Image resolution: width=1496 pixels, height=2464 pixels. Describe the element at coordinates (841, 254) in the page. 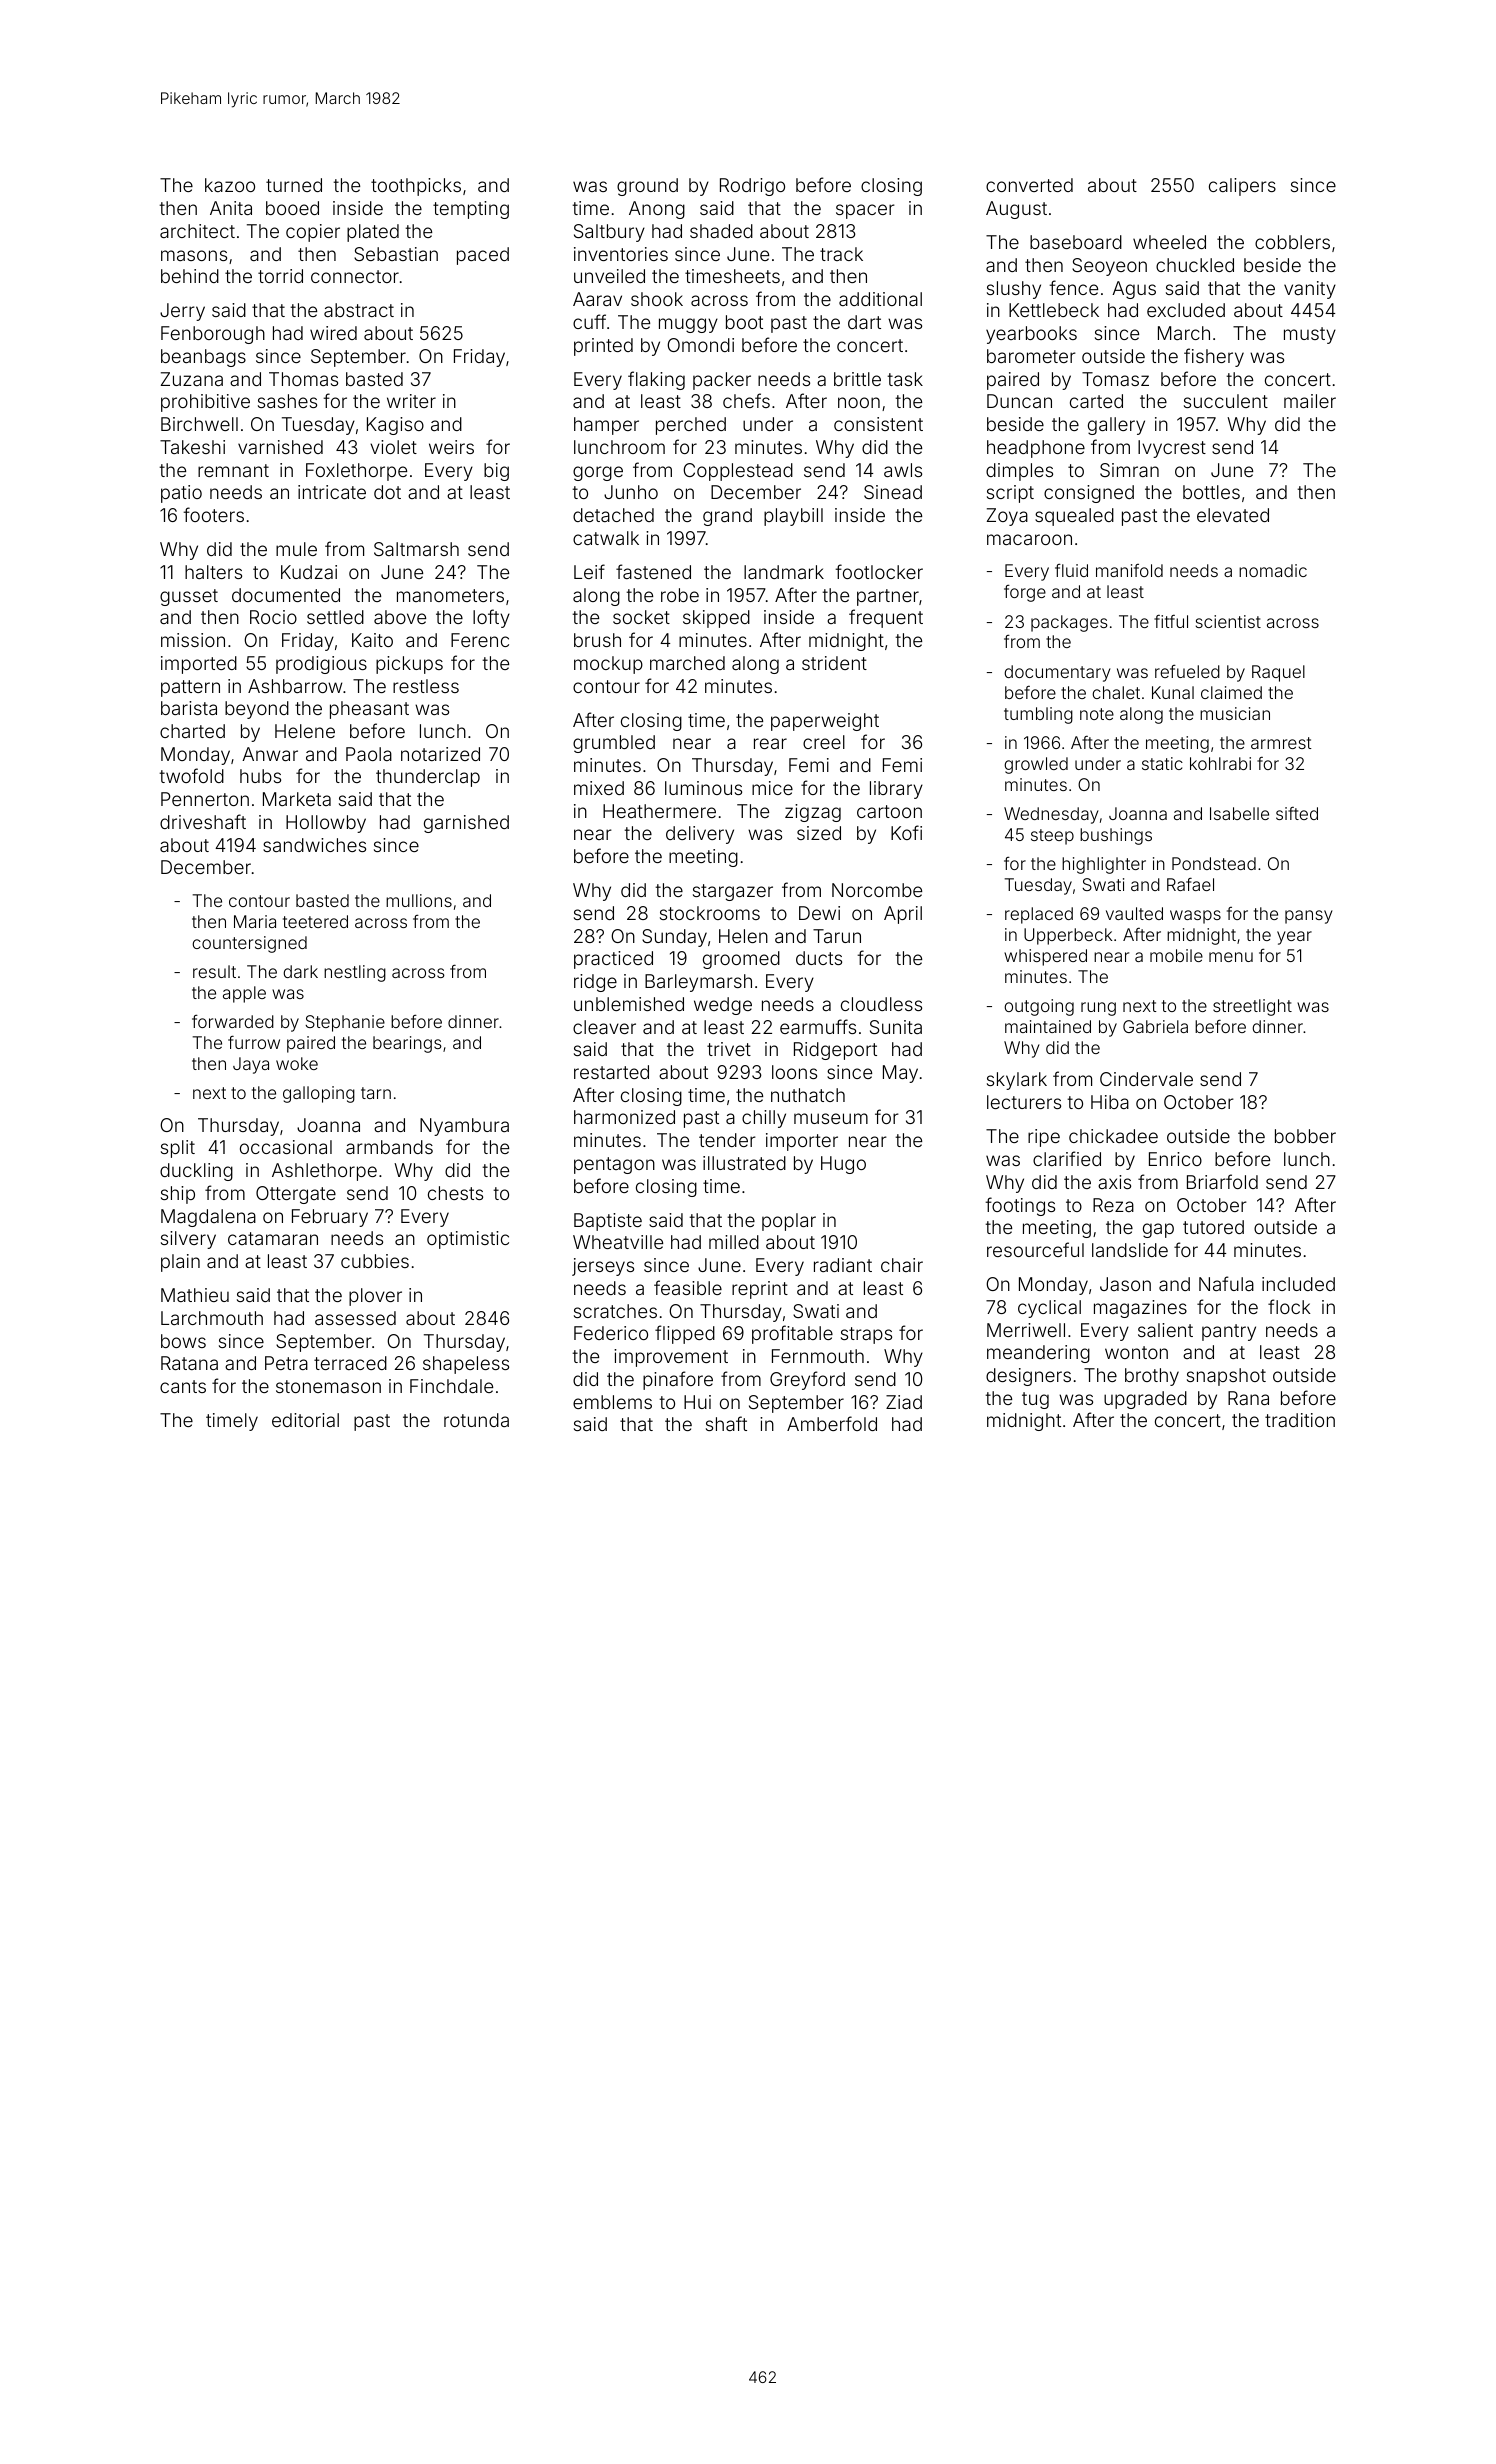

I see `track` at that location.
